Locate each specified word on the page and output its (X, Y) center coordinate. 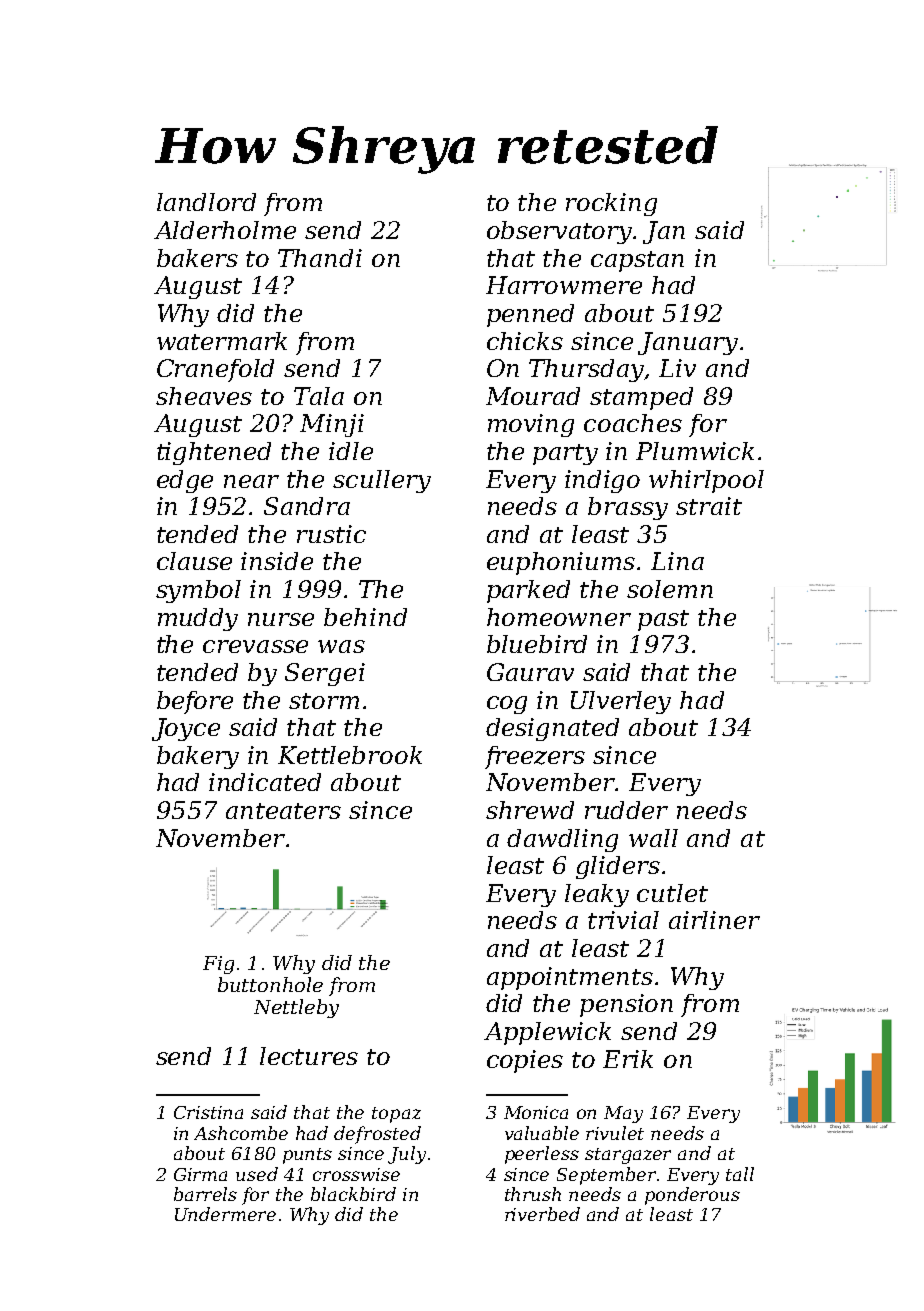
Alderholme (225, 230)
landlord (206, 202)
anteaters (283, 811)
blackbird (353, 1194)
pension (626, 1005)
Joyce (186, 729)
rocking (611, 204)
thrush (533, 1194)
